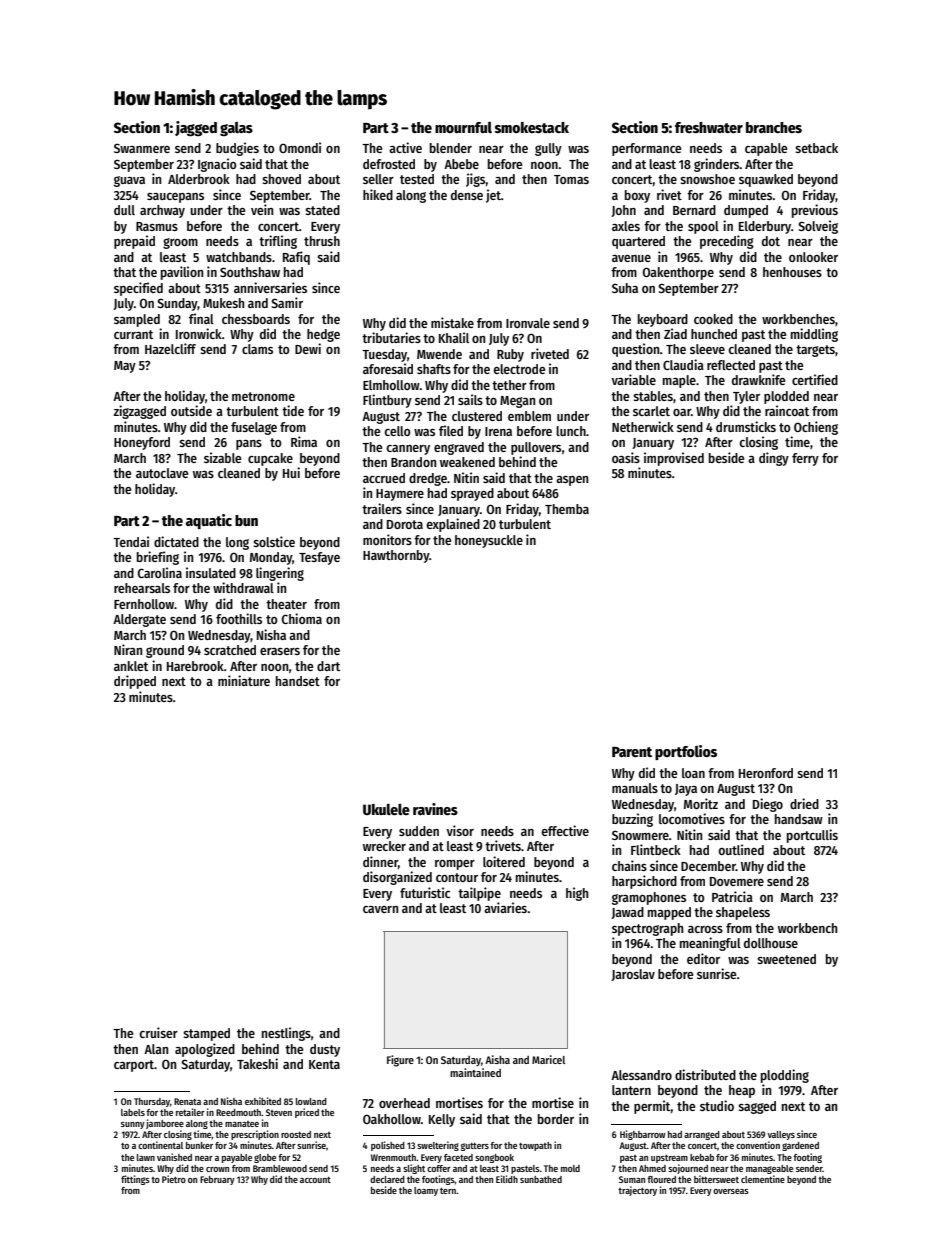 The width and height of the screenshot is (952, 1233). What do you see at coordinates (414, 1169) in the screenshot?
I see `slight` at bounding box center [414, 1169].
